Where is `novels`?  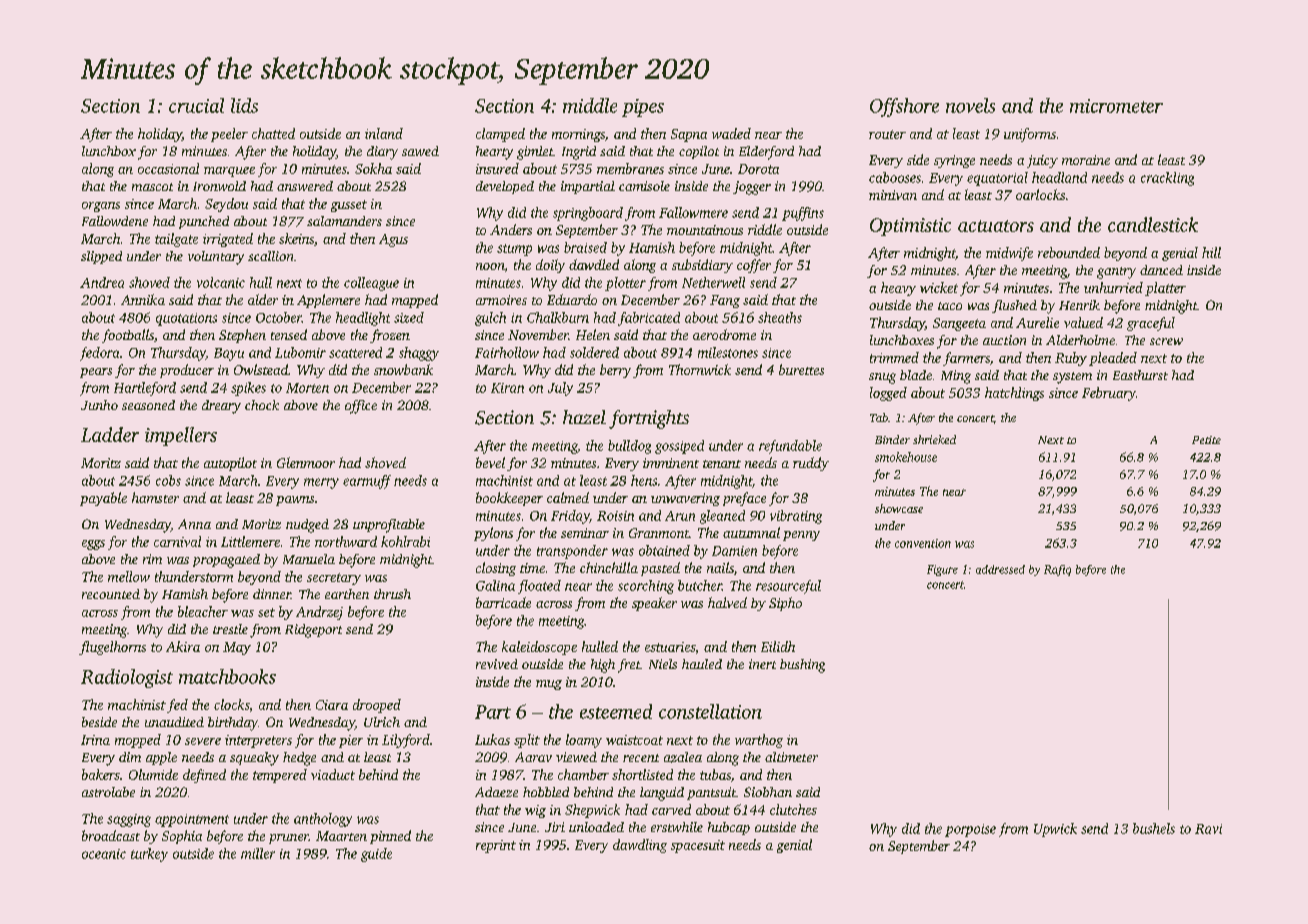 novels is located at coordinates (970, 105).
